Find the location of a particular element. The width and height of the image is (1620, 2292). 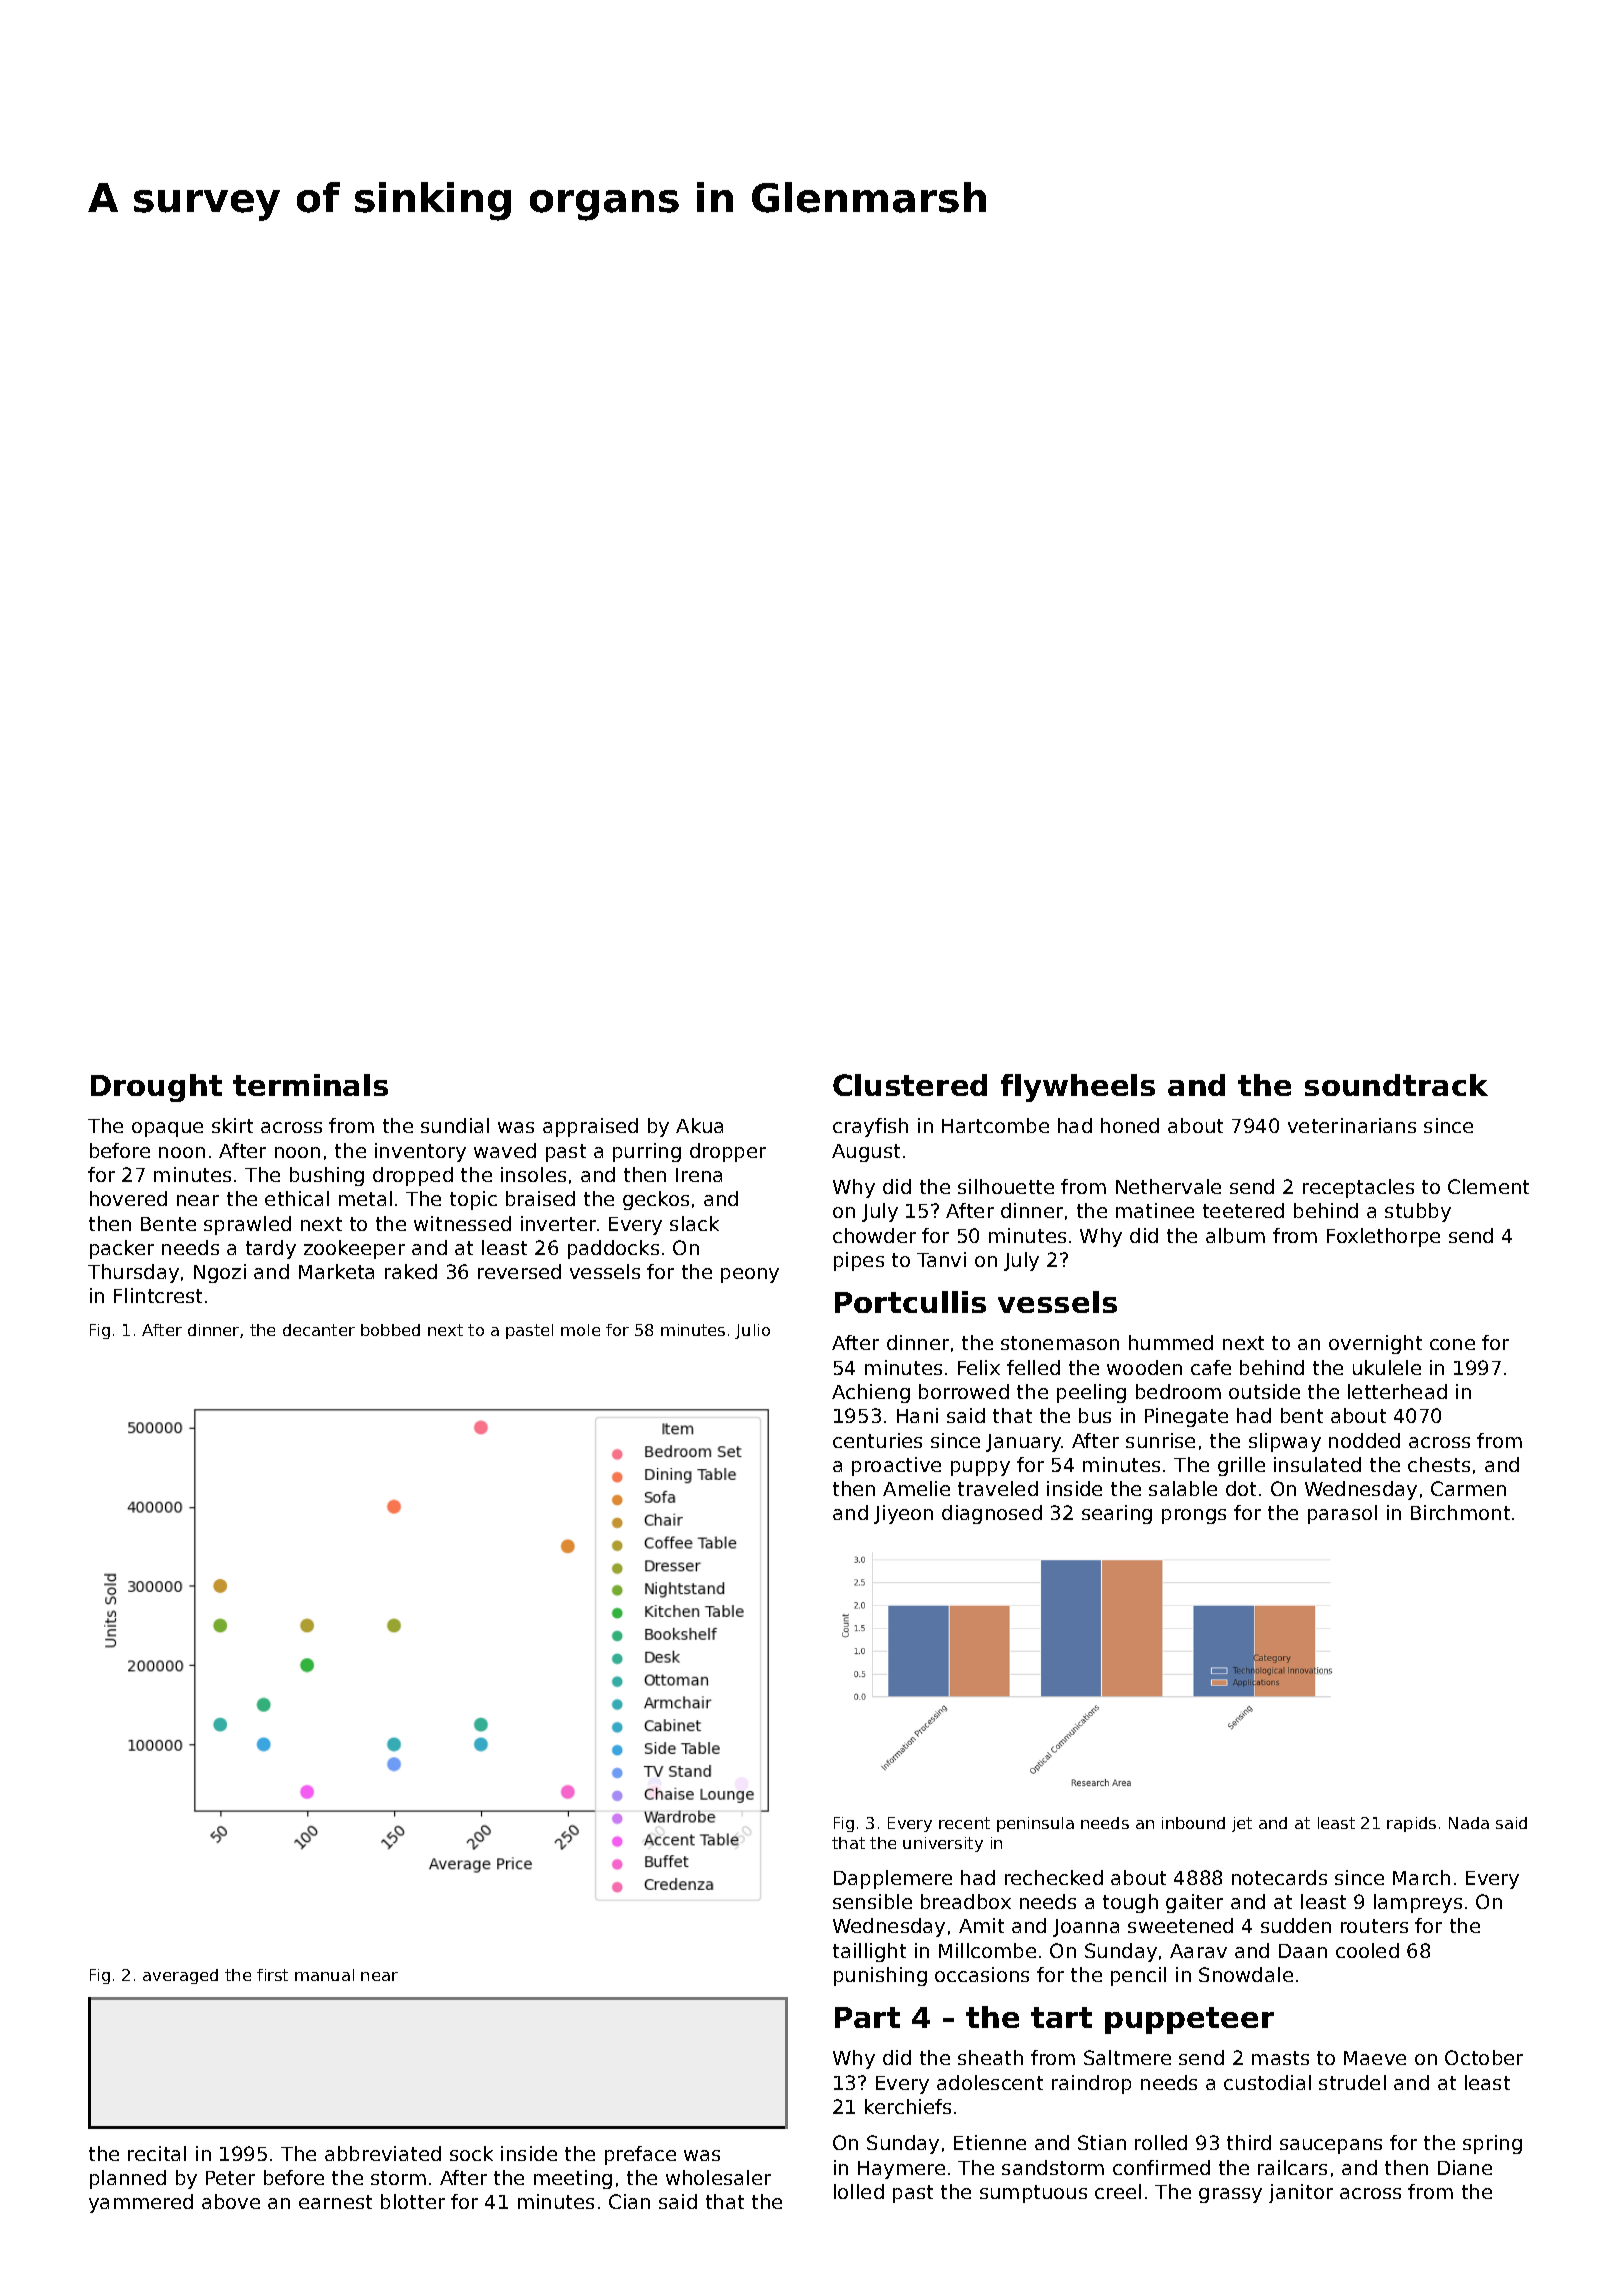

terminals is located at coordinates (310, 1085).
